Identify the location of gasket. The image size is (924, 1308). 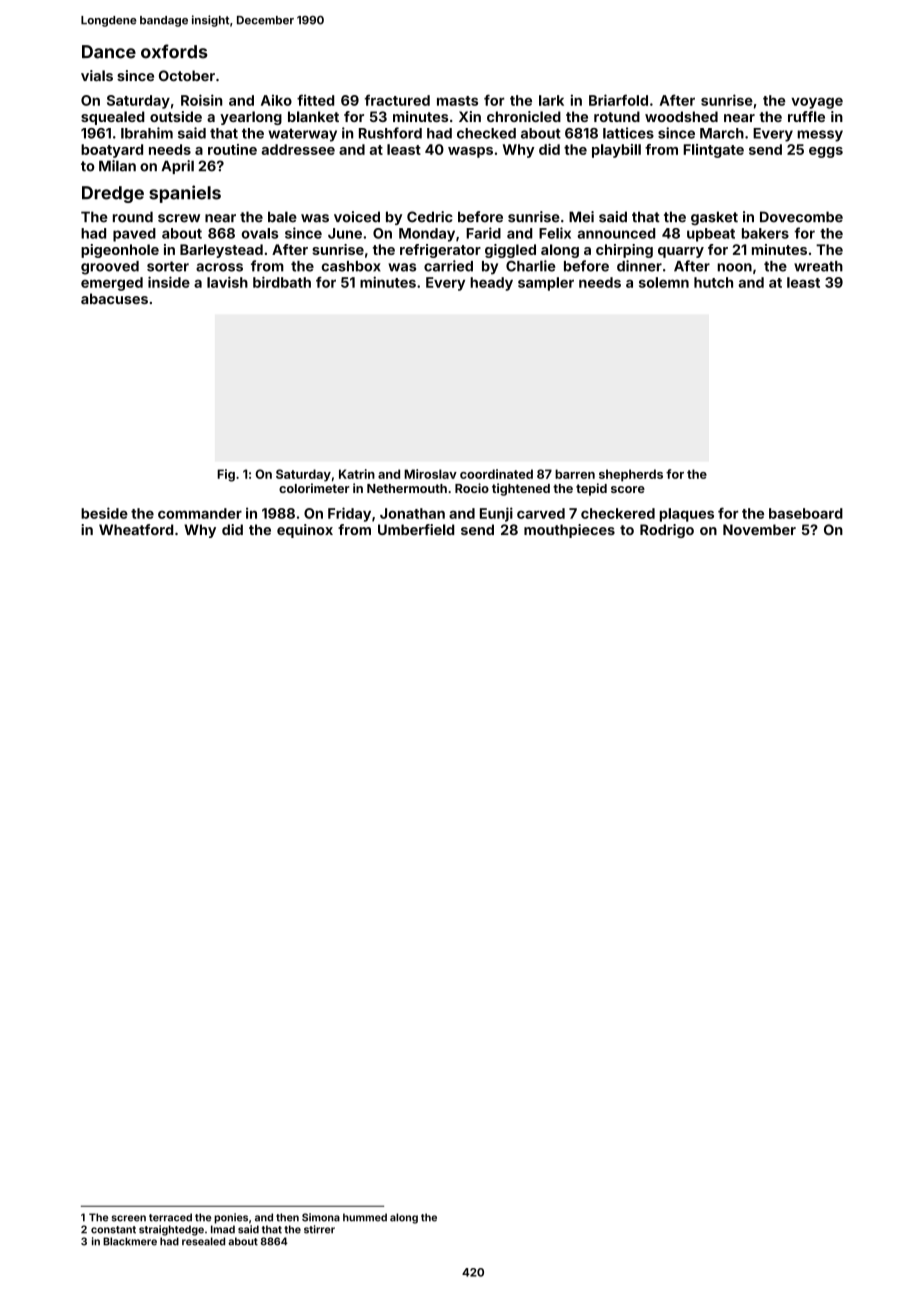
(714, 218).
